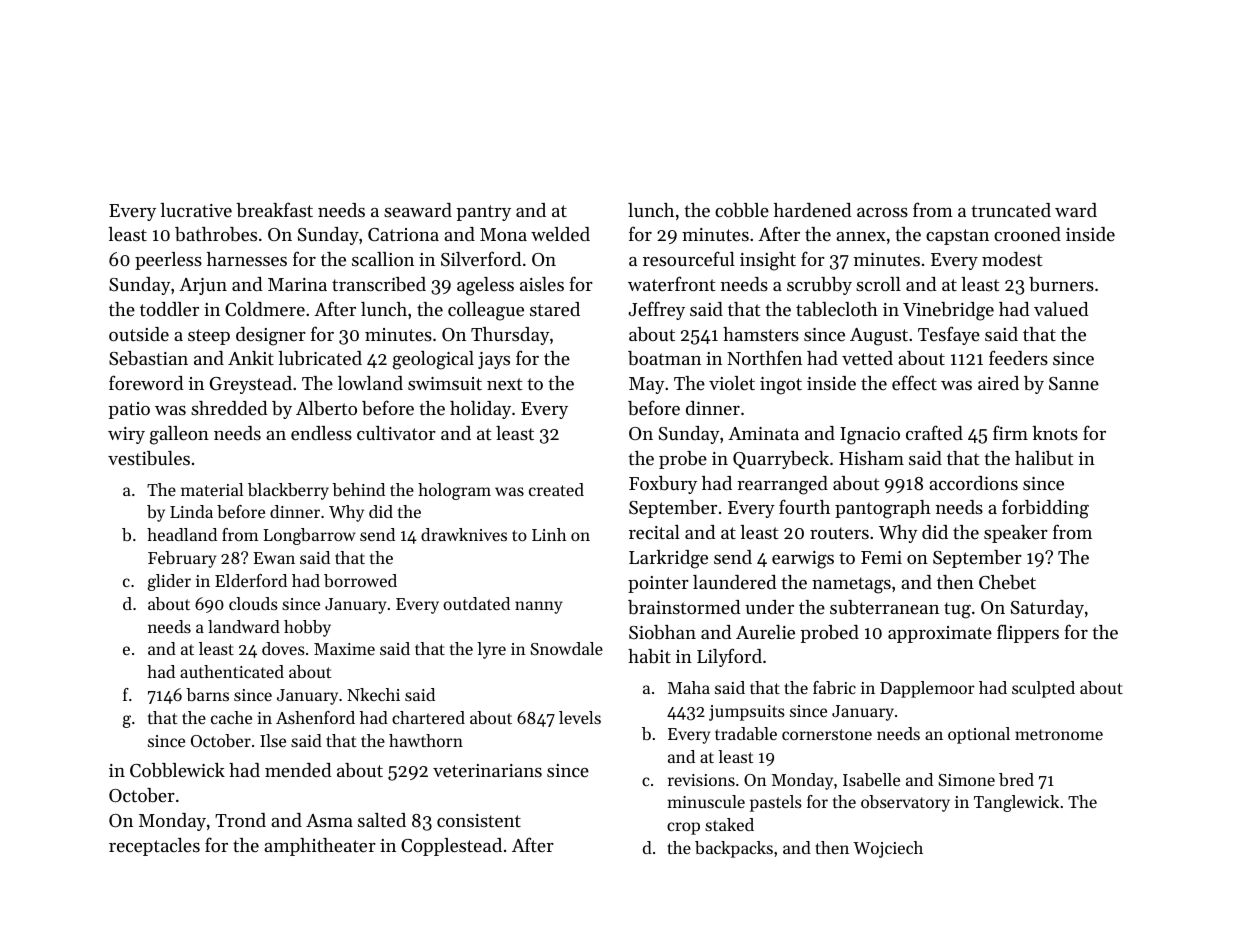 The image size is (1233, 952). Describe the element at coordinates (1007, 582) in the screenshot. I see `Chebet` at that location.
